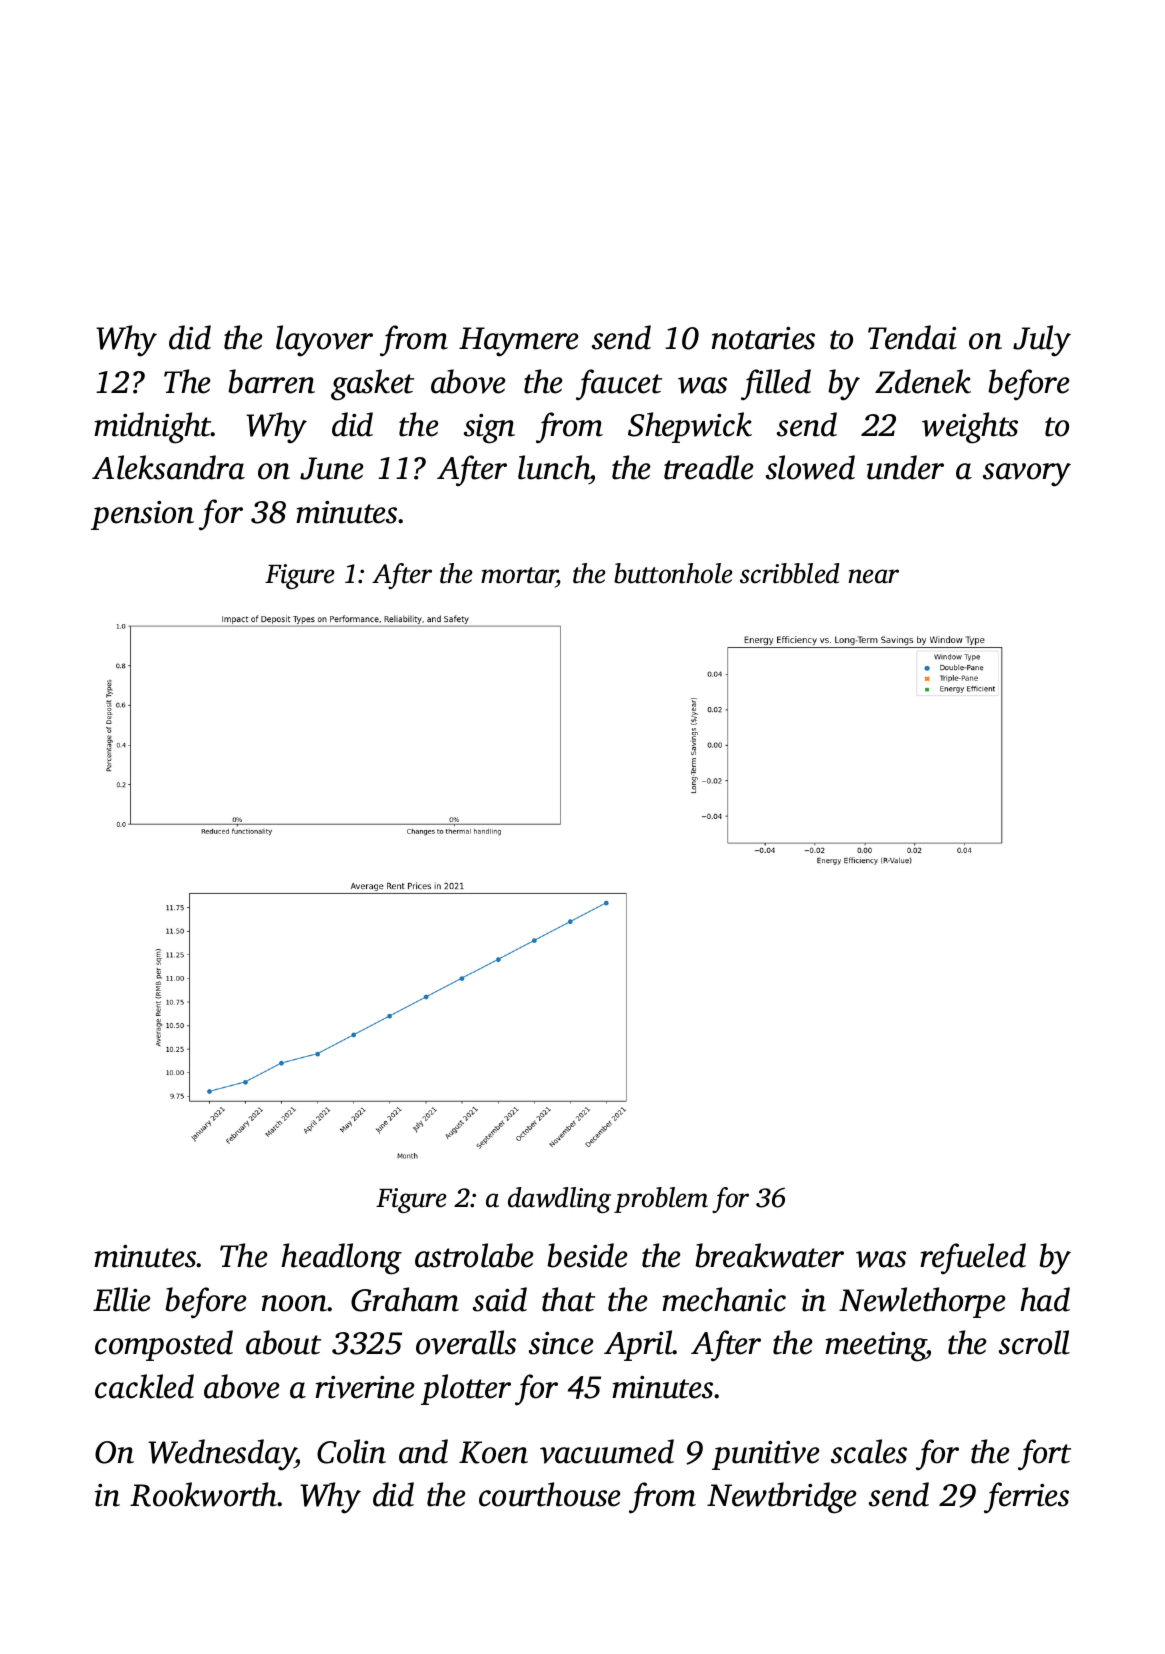  I want to click on layover, so click(324, 341).
